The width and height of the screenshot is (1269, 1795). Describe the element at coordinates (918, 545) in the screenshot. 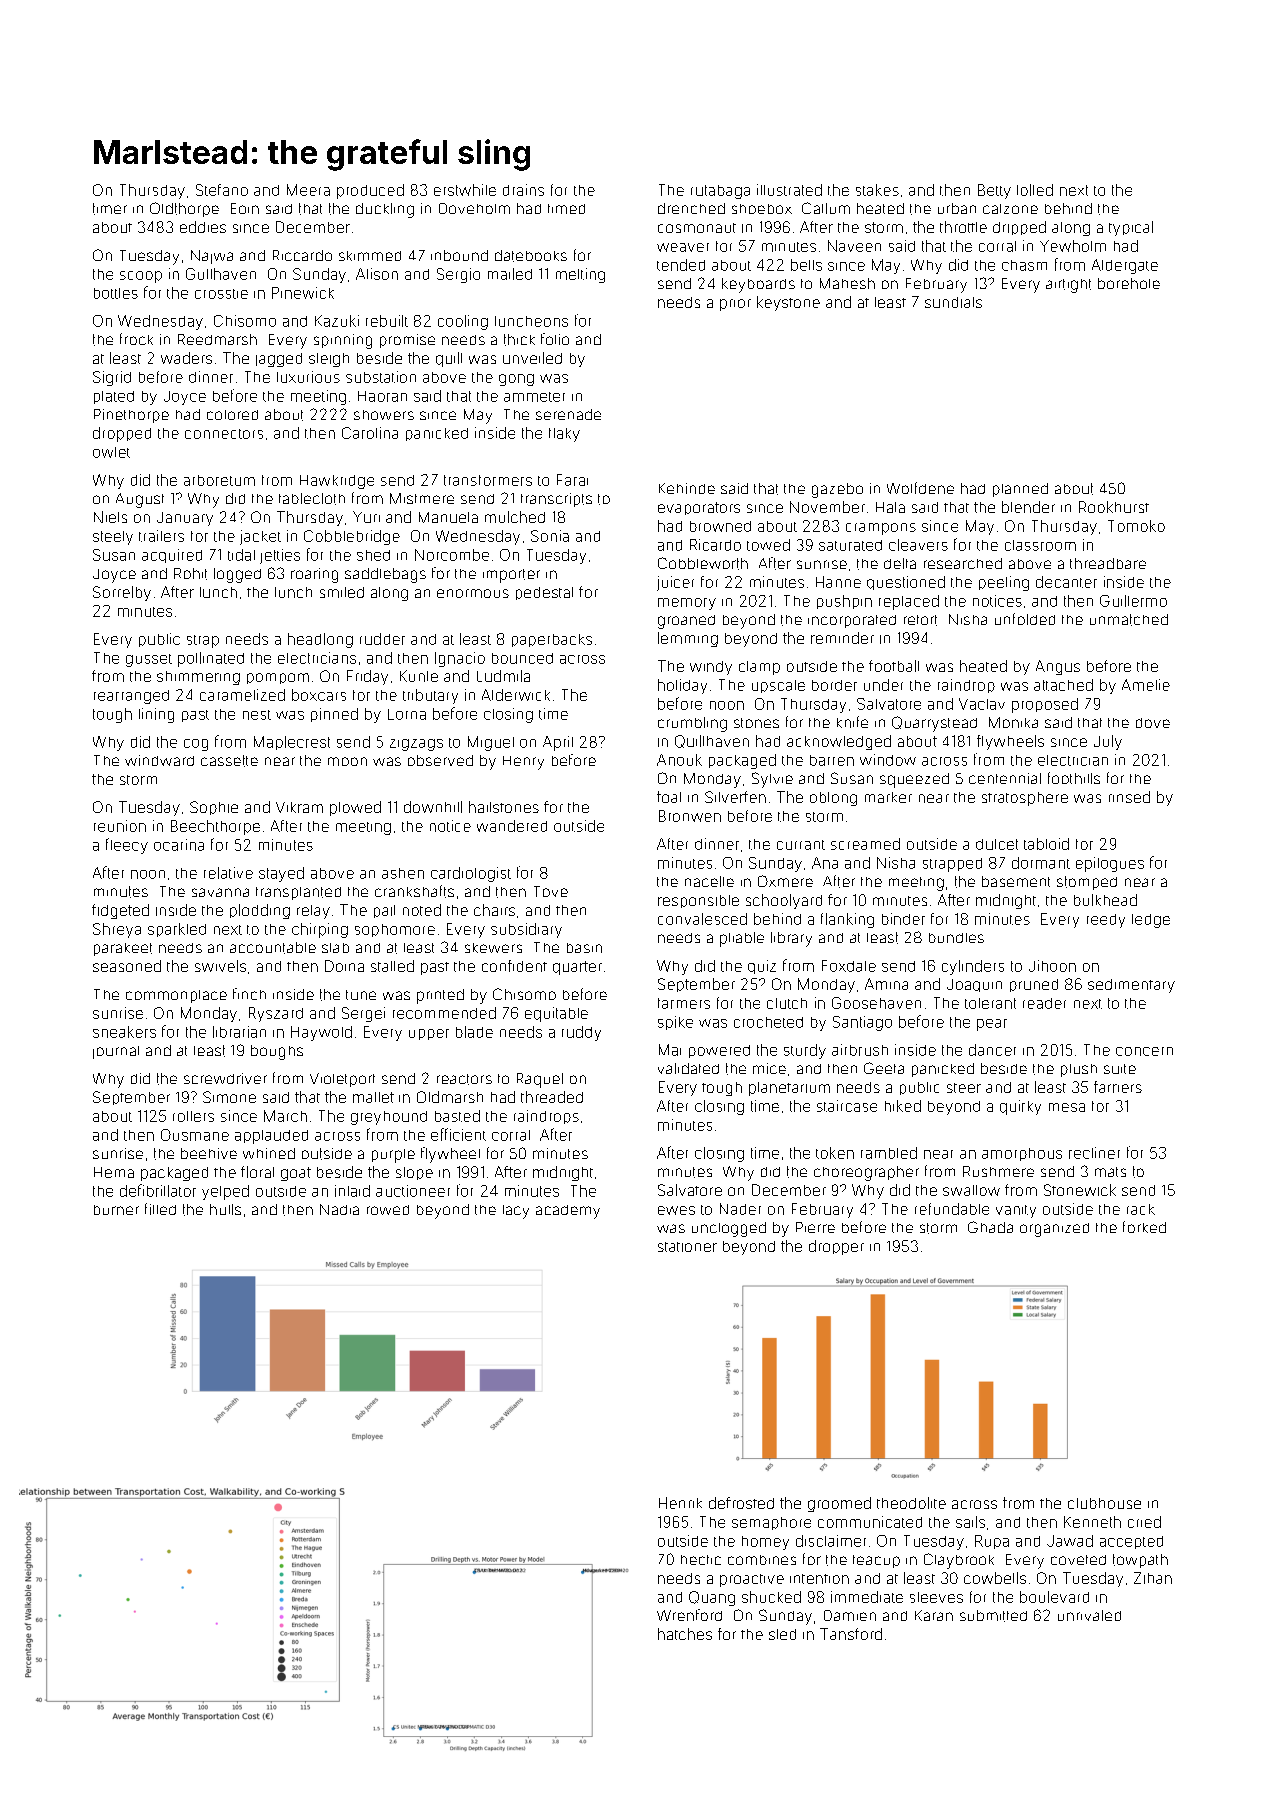

I see `cleavers` at that location.
